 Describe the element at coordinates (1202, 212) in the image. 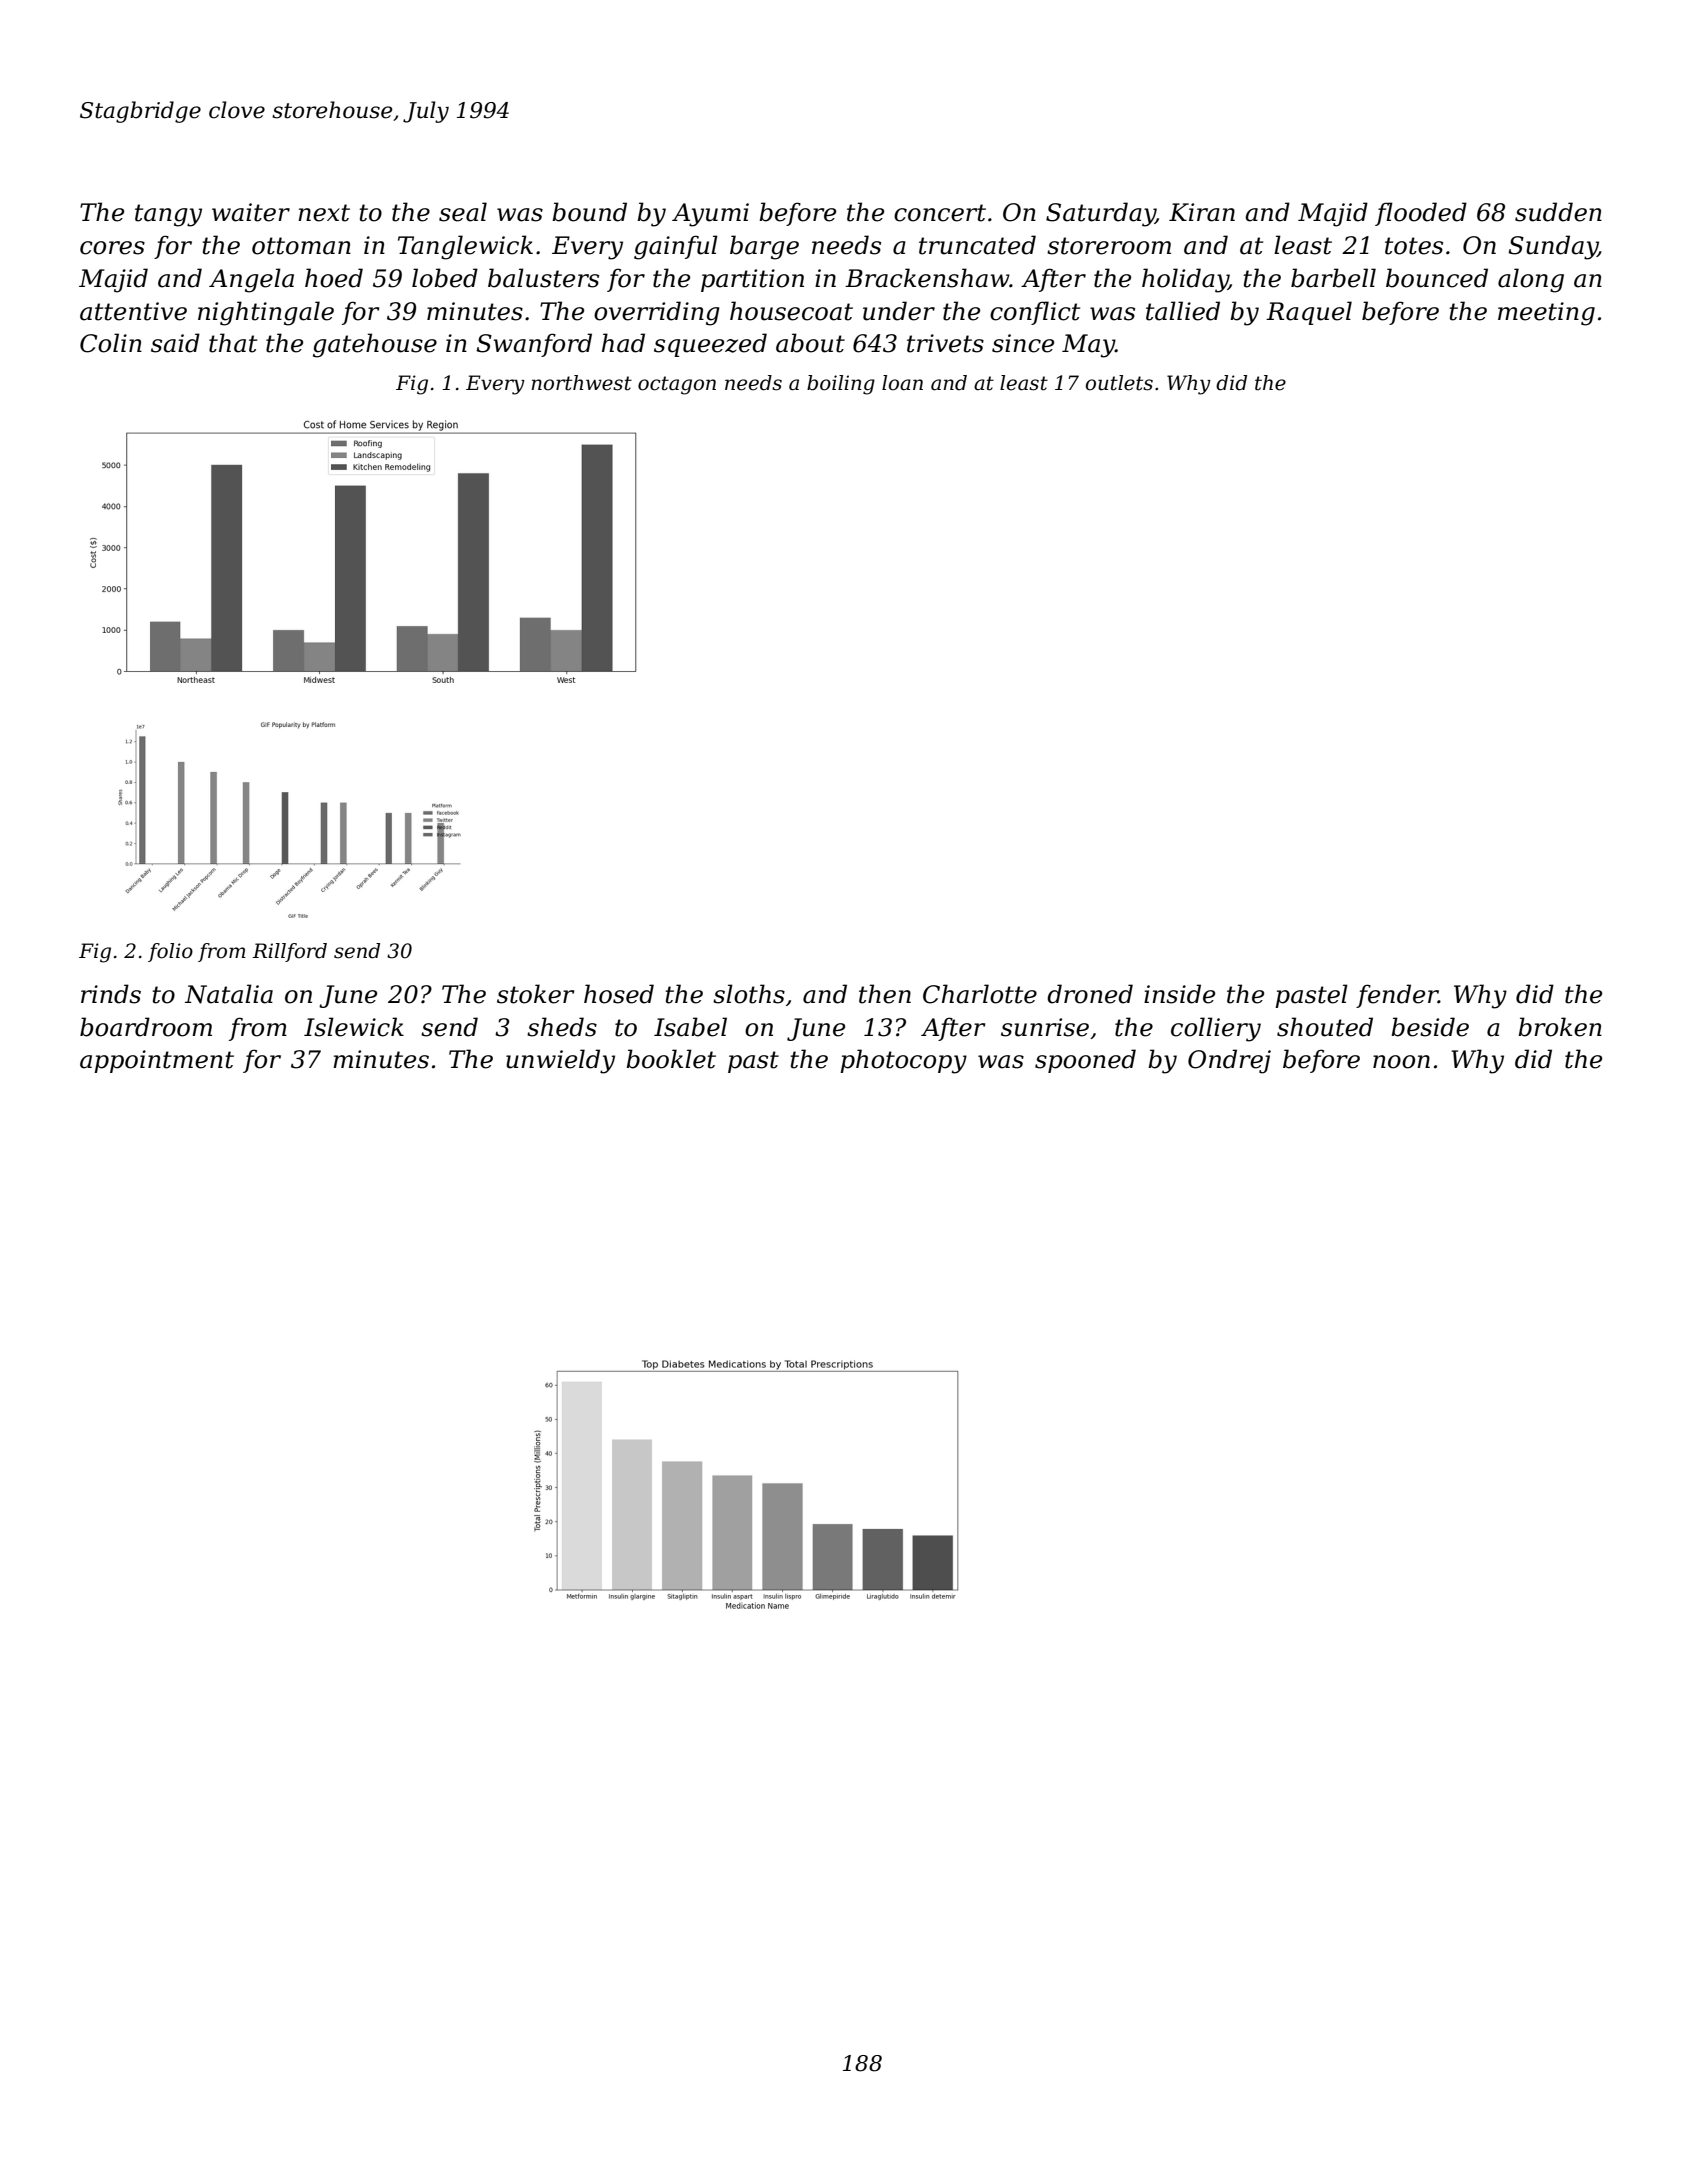

I see `Kiran` at that location.
